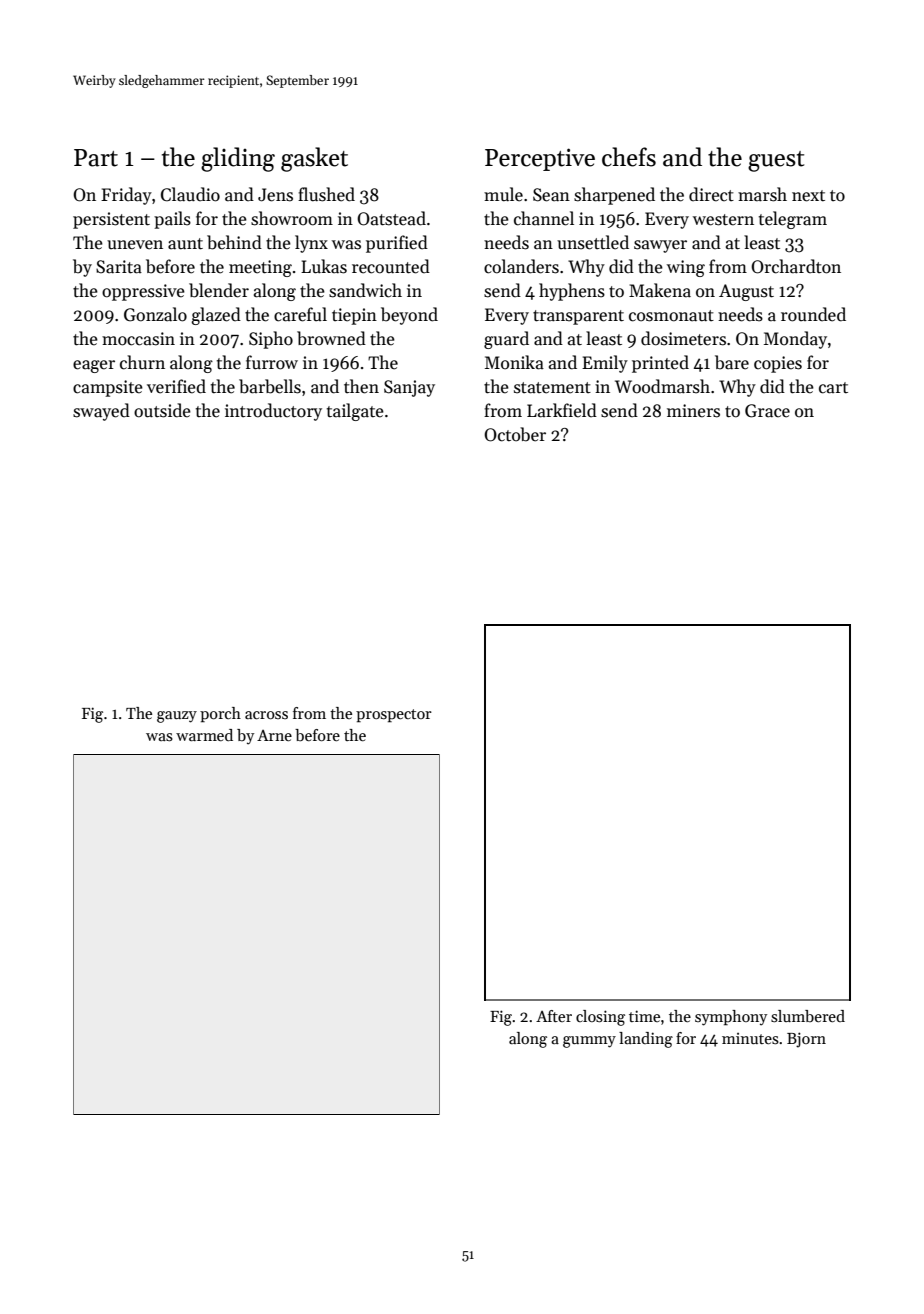 This screenshot has height=1314, width=924. What do you see at coordinates (204, 735) in the screenshot?
I see `warmed` at bounding box center [204, 735].
